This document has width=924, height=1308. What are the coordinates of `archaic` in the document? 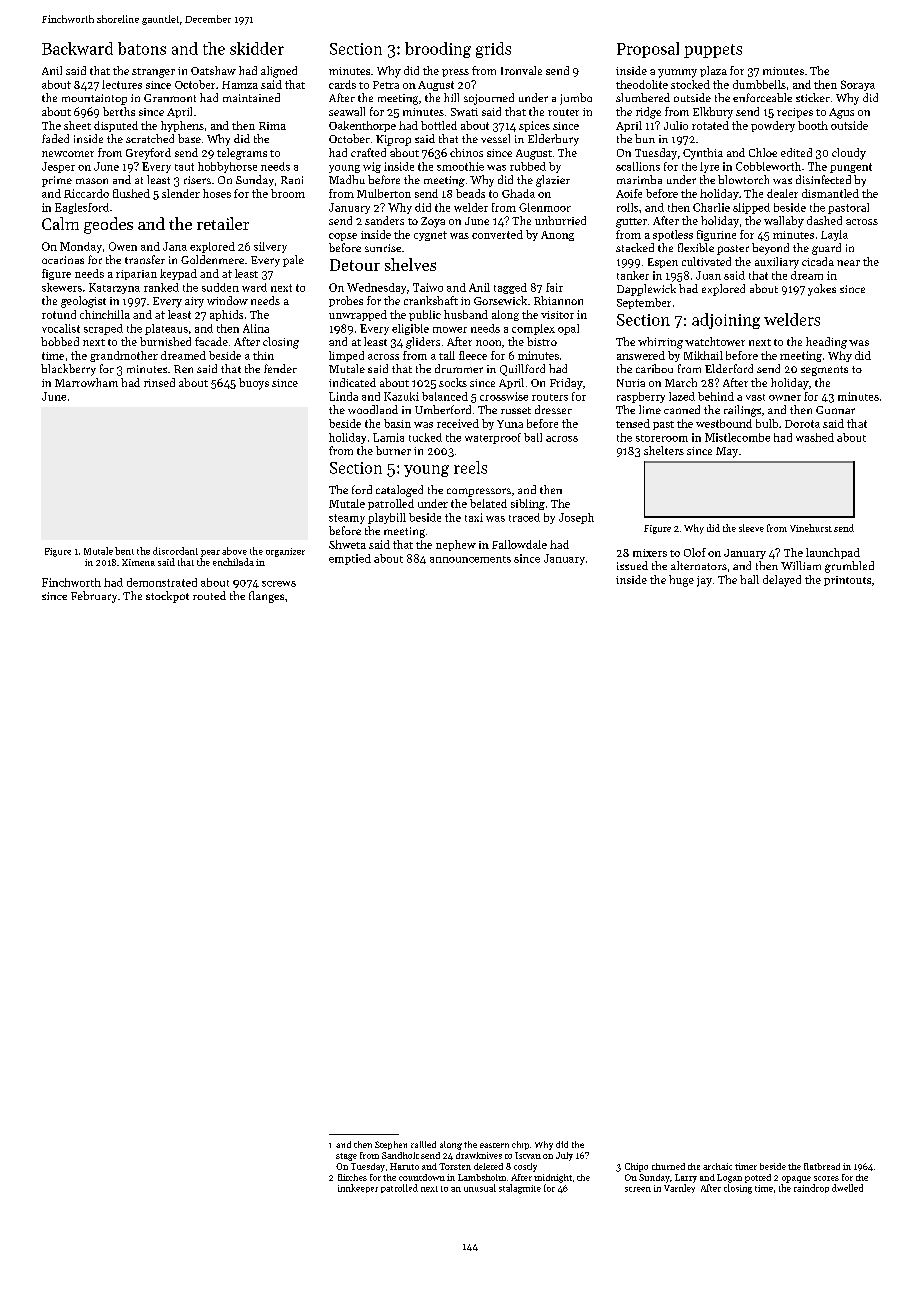 It's located at (717, 1166).
